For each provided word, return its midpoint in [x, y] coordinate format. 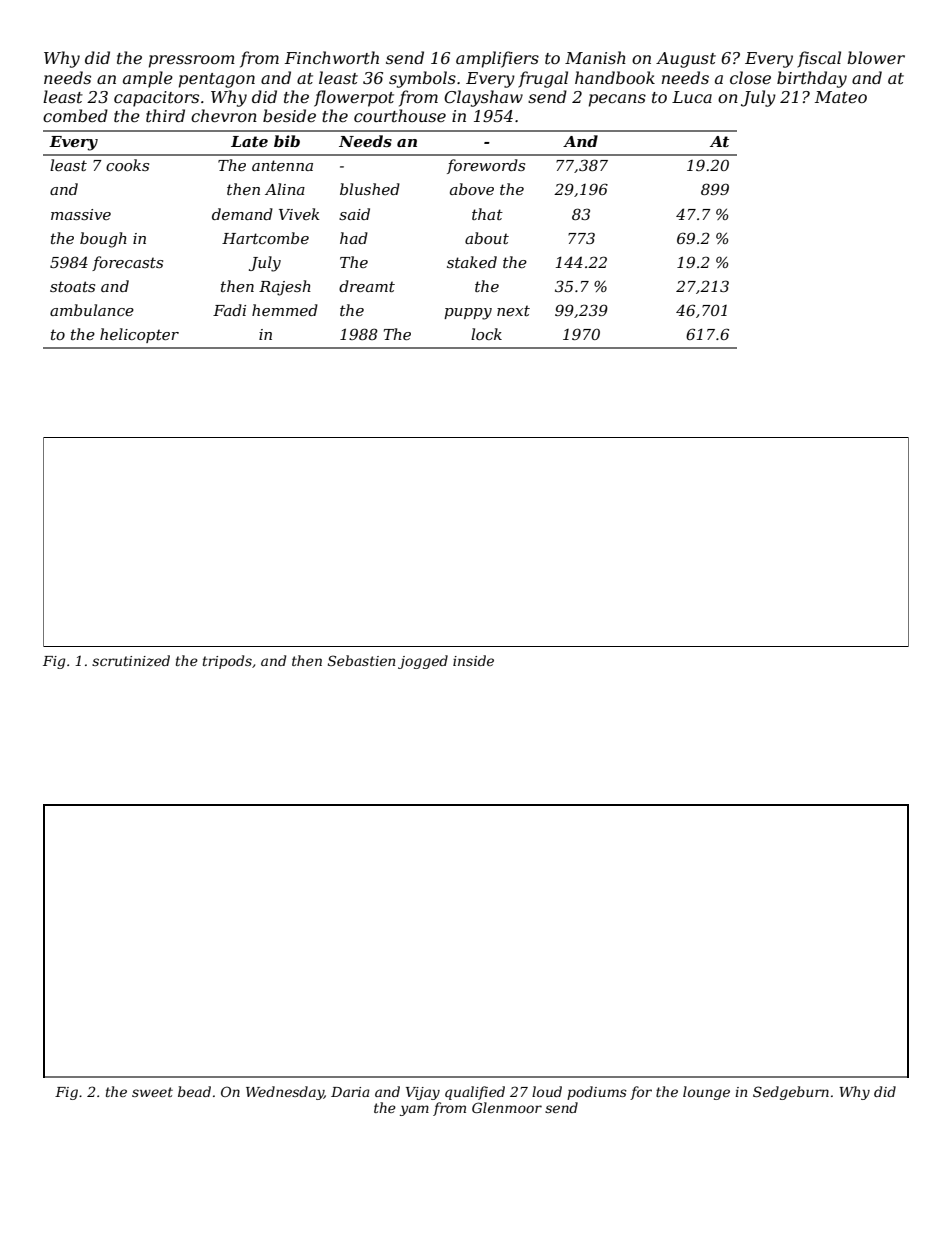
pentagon [217, 80]
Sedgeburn [791, 1093]
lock [486, 334]
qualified [475, 1093]
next [513, 310]
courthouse [400, 115]
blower [876, 57]
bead [194, 1091]
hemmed [285, 310]
